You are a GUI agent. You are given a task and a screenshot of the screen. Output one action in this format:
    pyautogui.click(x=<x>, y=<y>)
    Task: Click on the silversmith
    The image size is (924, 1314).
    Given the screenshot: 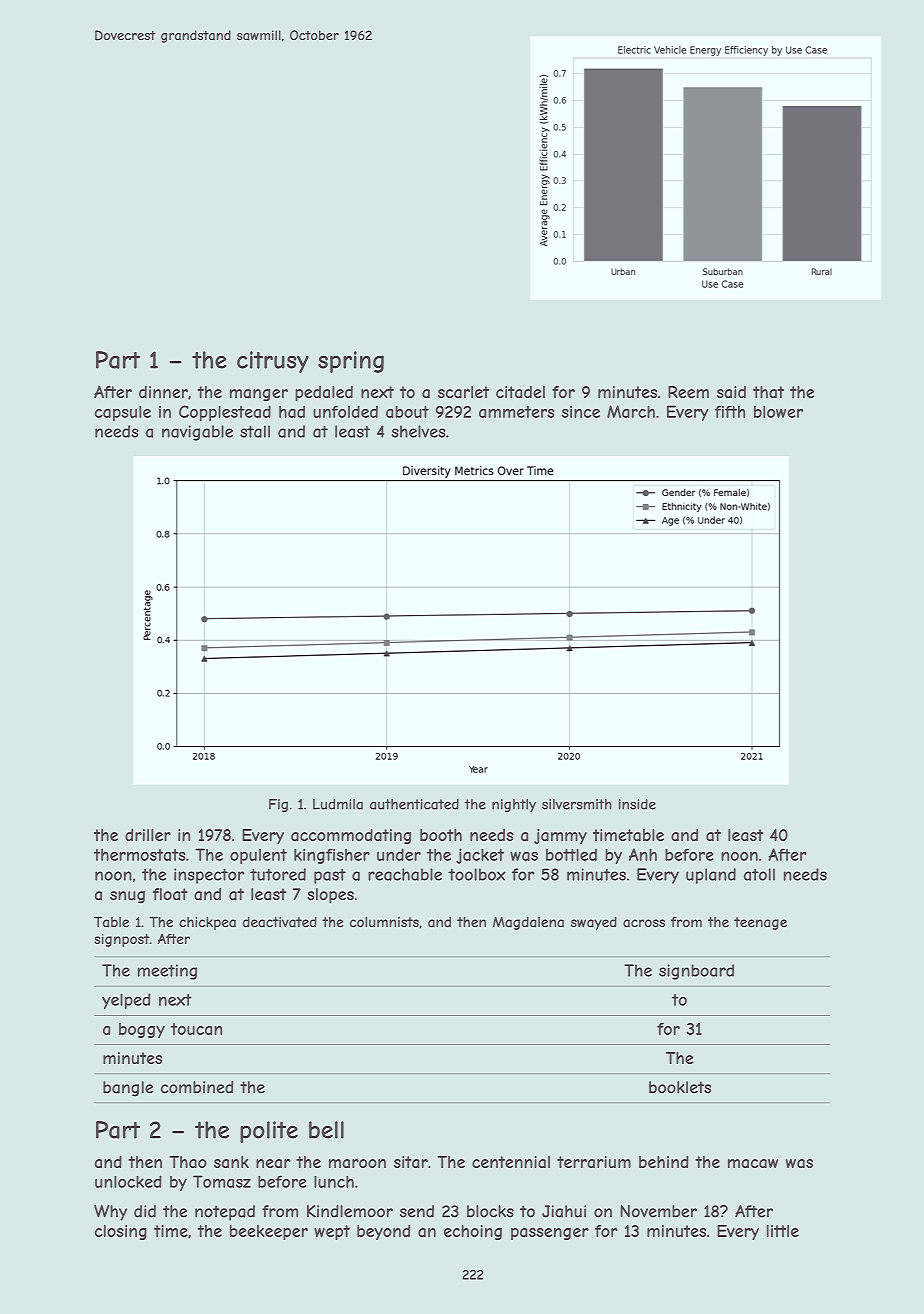 What is the action you would take?
    pyautogui.click(x=577, y=804)
